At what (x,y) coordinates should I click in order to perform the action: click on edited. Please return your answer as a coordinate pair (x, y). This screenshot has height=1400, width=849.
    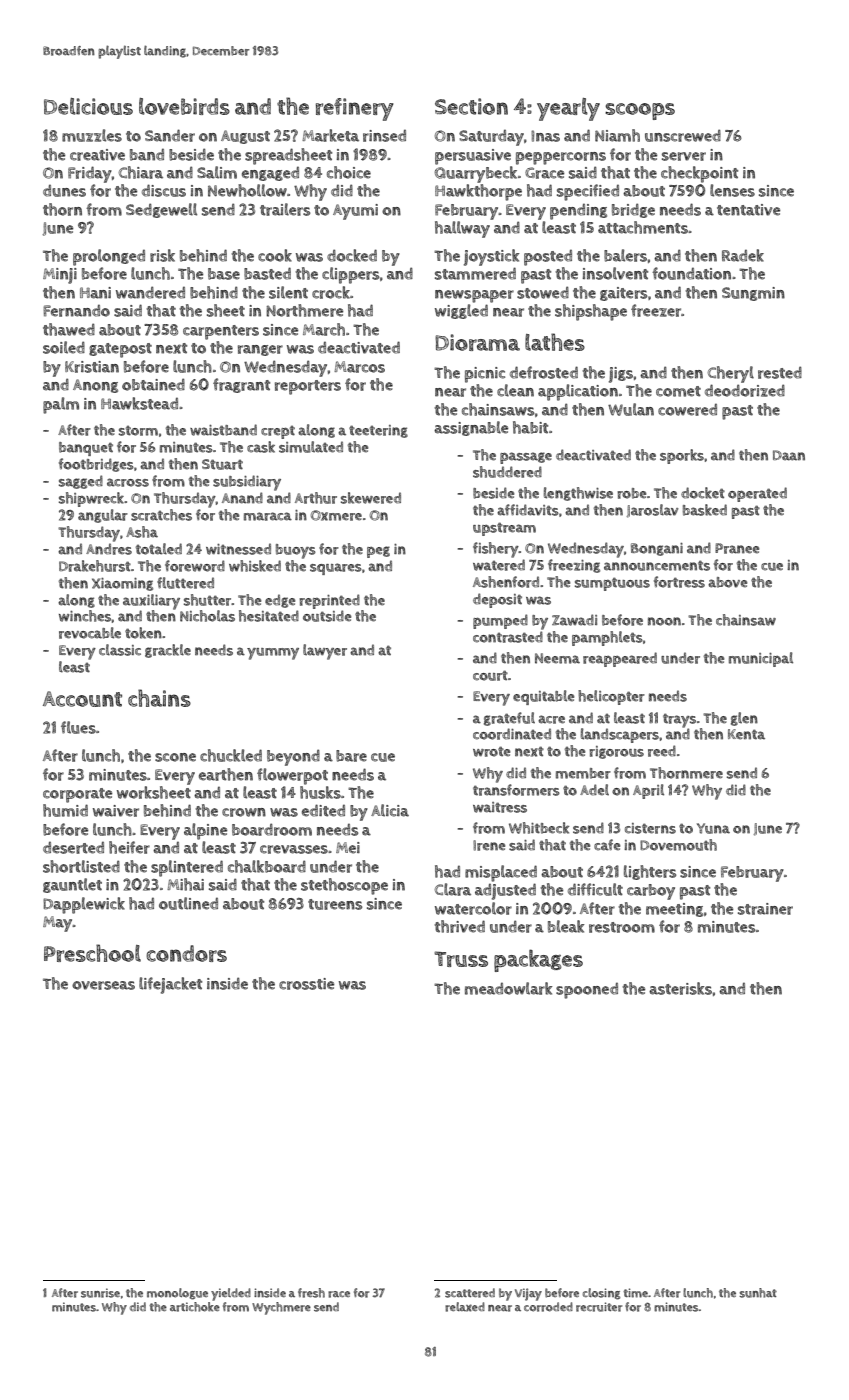
    Looking at the image, I should click on (323, 810).
